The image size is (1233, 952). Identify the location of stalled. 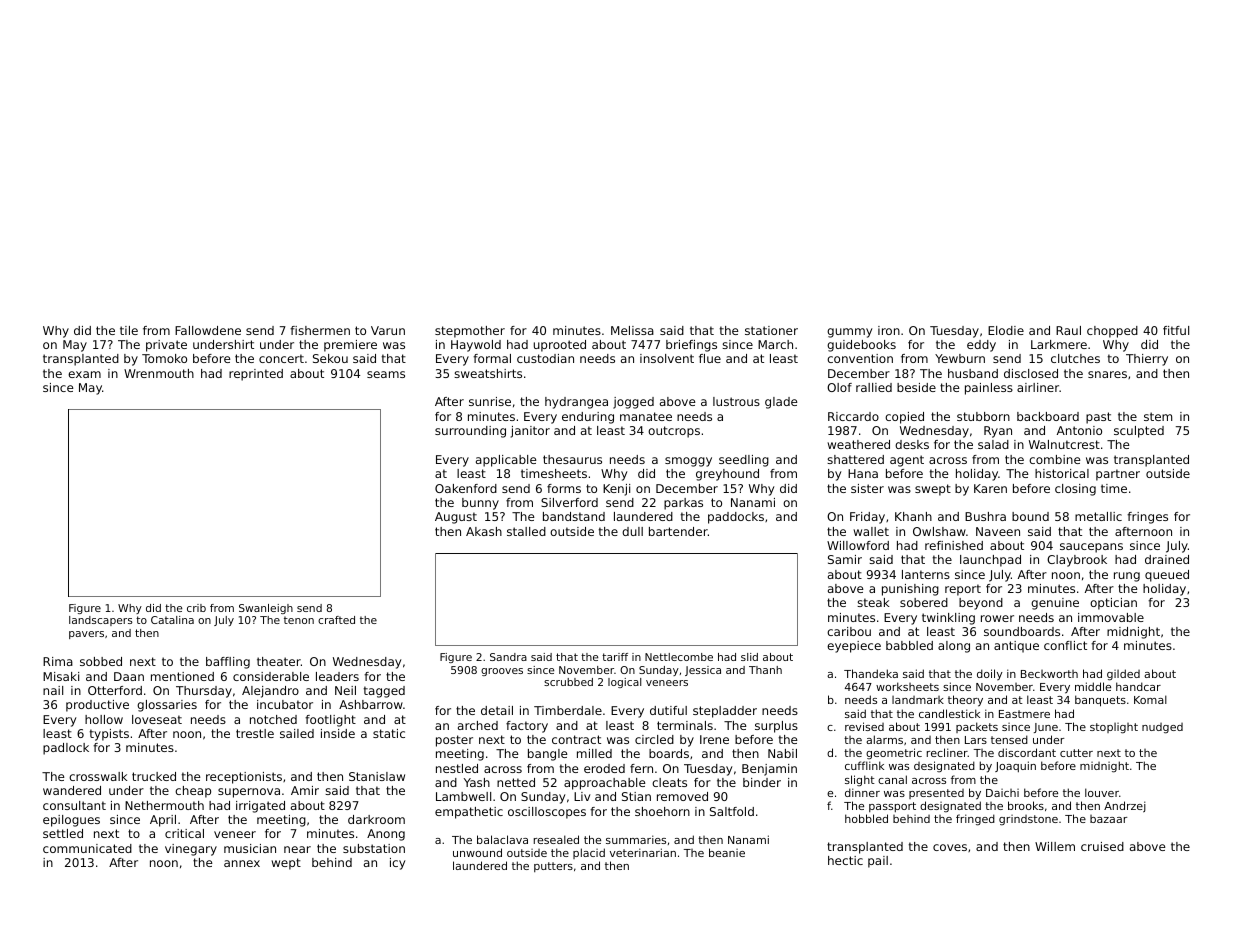
(526, 531).
